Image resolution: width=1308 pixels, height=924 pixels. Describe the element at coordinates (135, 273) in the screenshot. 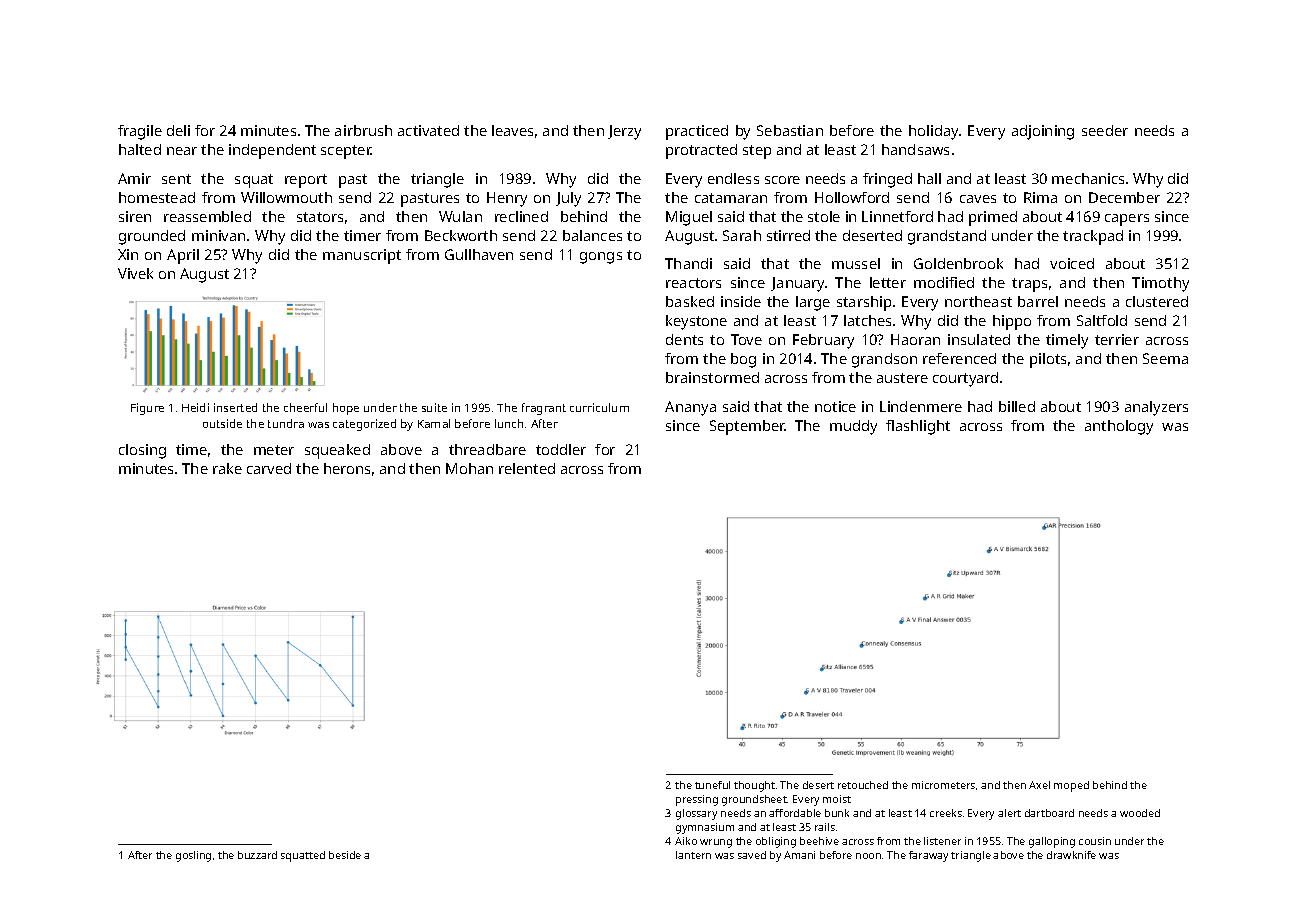

I see `Vivek` at that location.
